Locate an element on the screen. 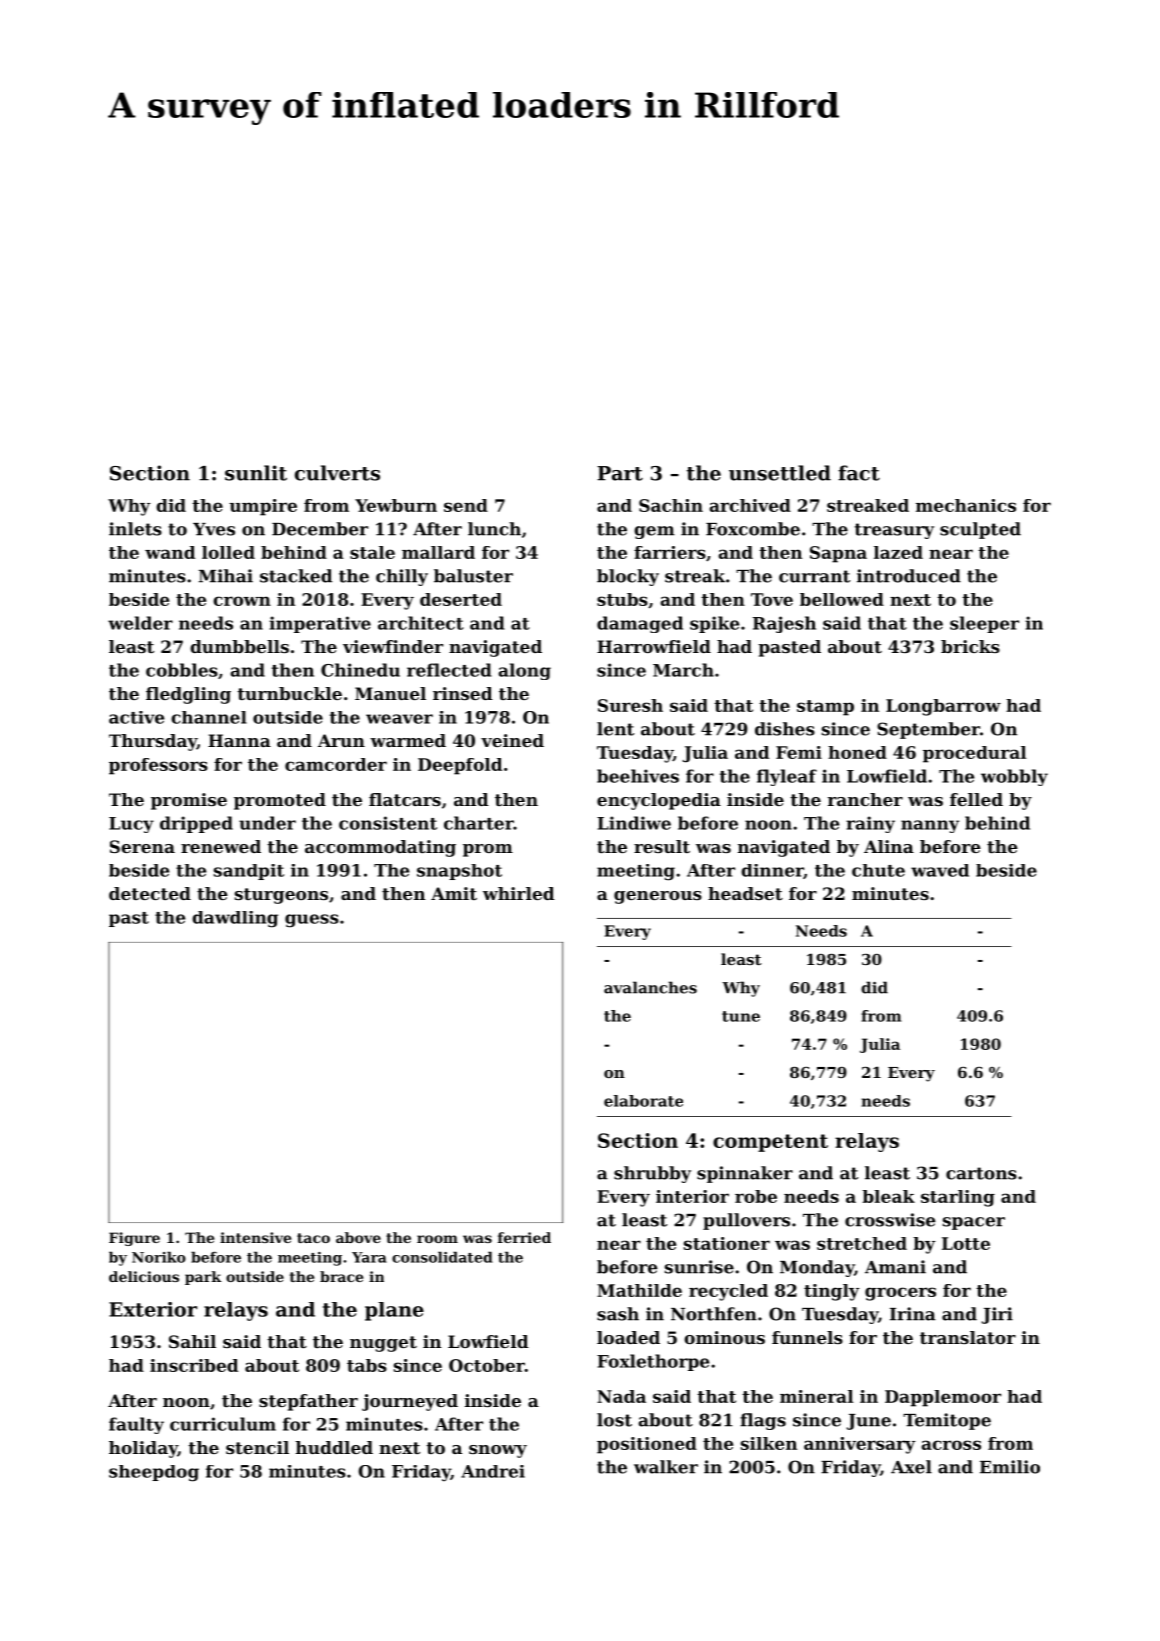 This screenshot has width=1160, height=1641. sheepdog is located at coordinates (154, 1473).
